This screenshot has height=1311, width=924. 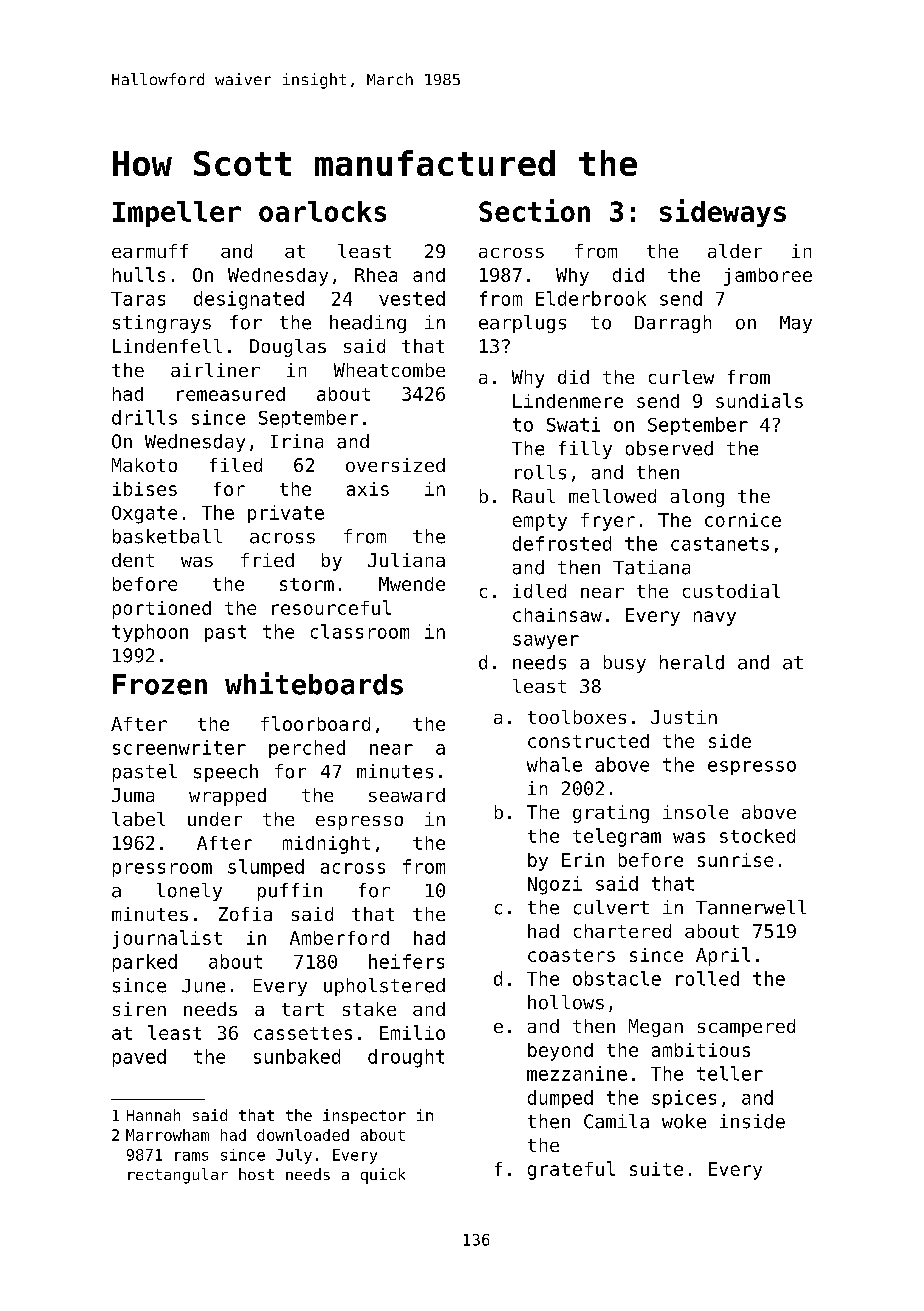 What do you see at coordinates (407, 795) in the screenshot?
I see `seaward` at bounding box center [407, 795].
